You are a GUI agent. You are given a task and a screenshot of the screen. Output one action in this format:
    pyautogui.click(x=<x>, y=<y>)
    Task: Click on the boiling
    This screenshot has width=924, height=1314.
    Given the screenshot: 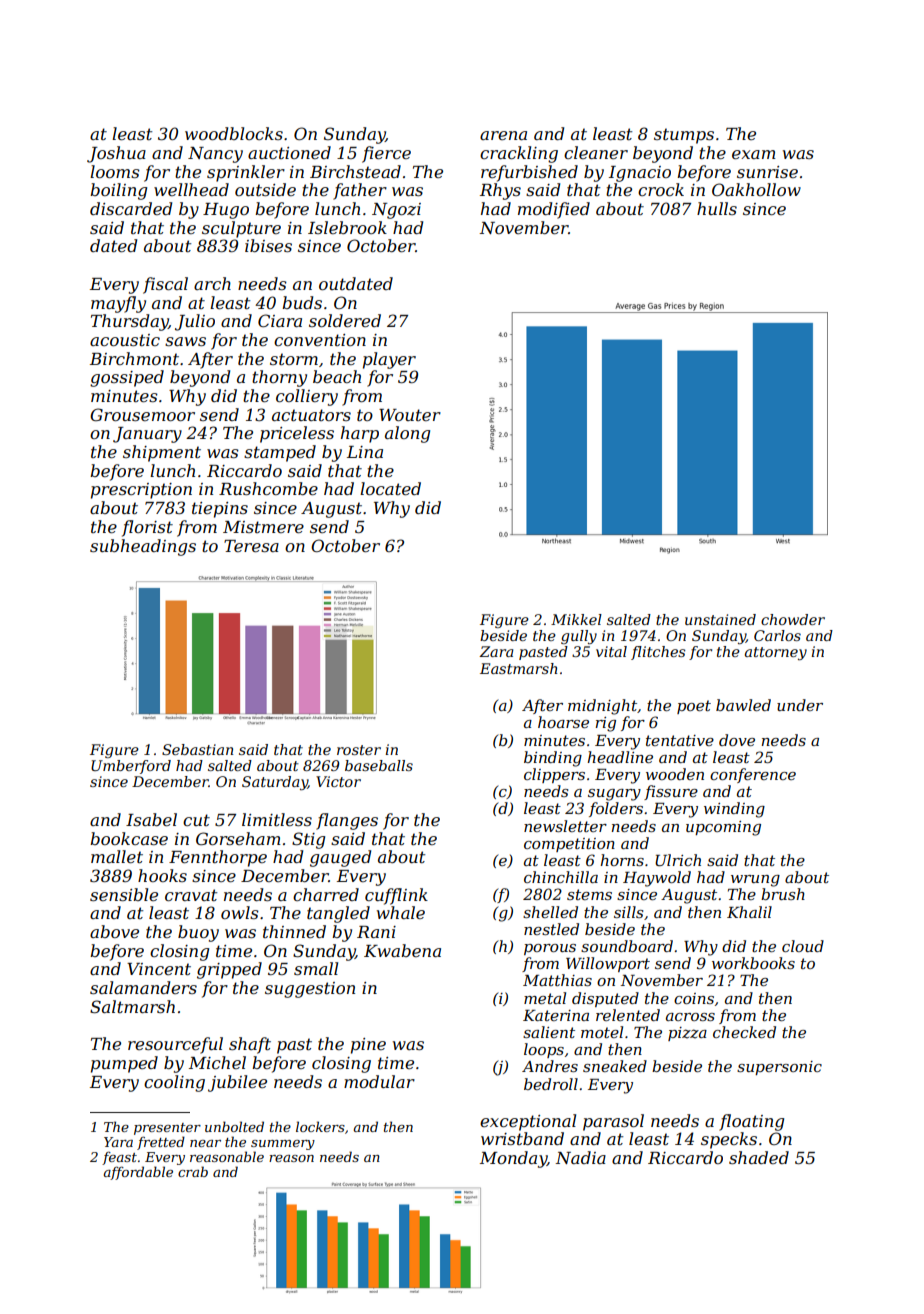 What is the action you would take?
    pyautogui.click(x=118, y=191)
